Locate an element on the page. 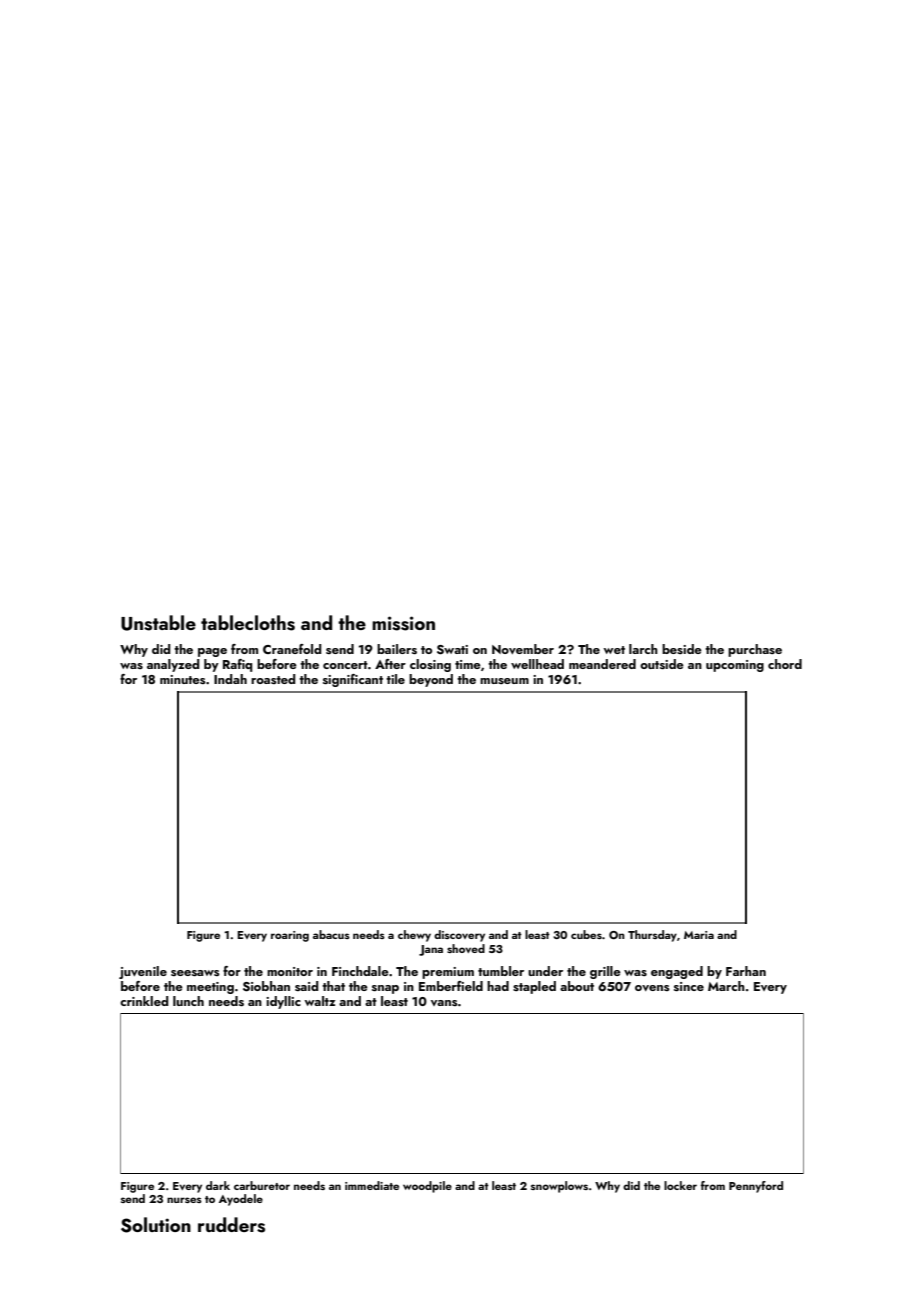 This image has width=924, height=1308. ovens is located at coordinates (652, 988).
